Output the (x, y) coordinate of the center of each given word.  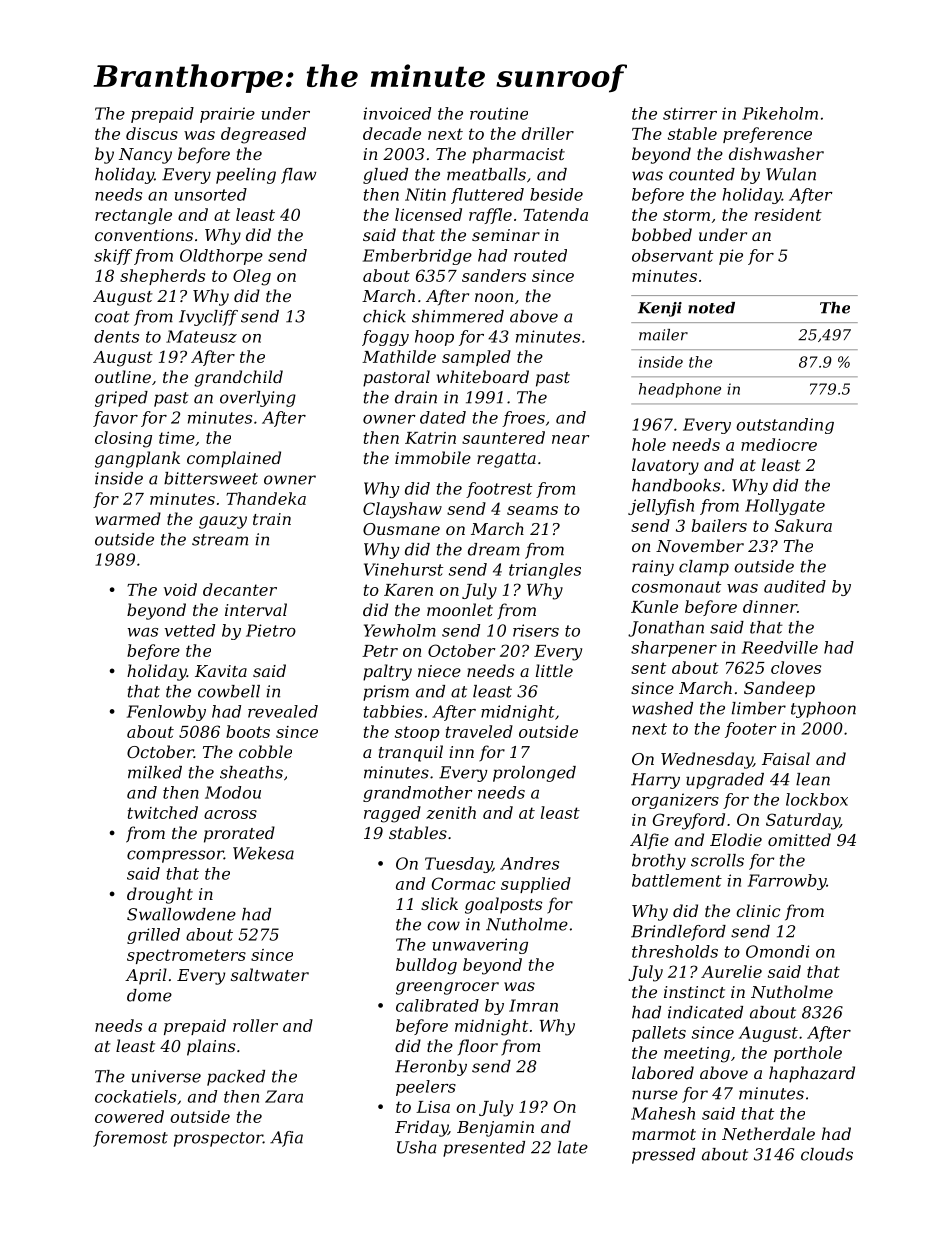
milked (155, 772)
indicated (705, 1012)
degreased (263, 135)
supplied (536, 885)
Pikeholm (780, 113)
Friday (421, 1128)
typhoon (823, 710)
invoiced (397, 113)
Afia (286, 1139)
